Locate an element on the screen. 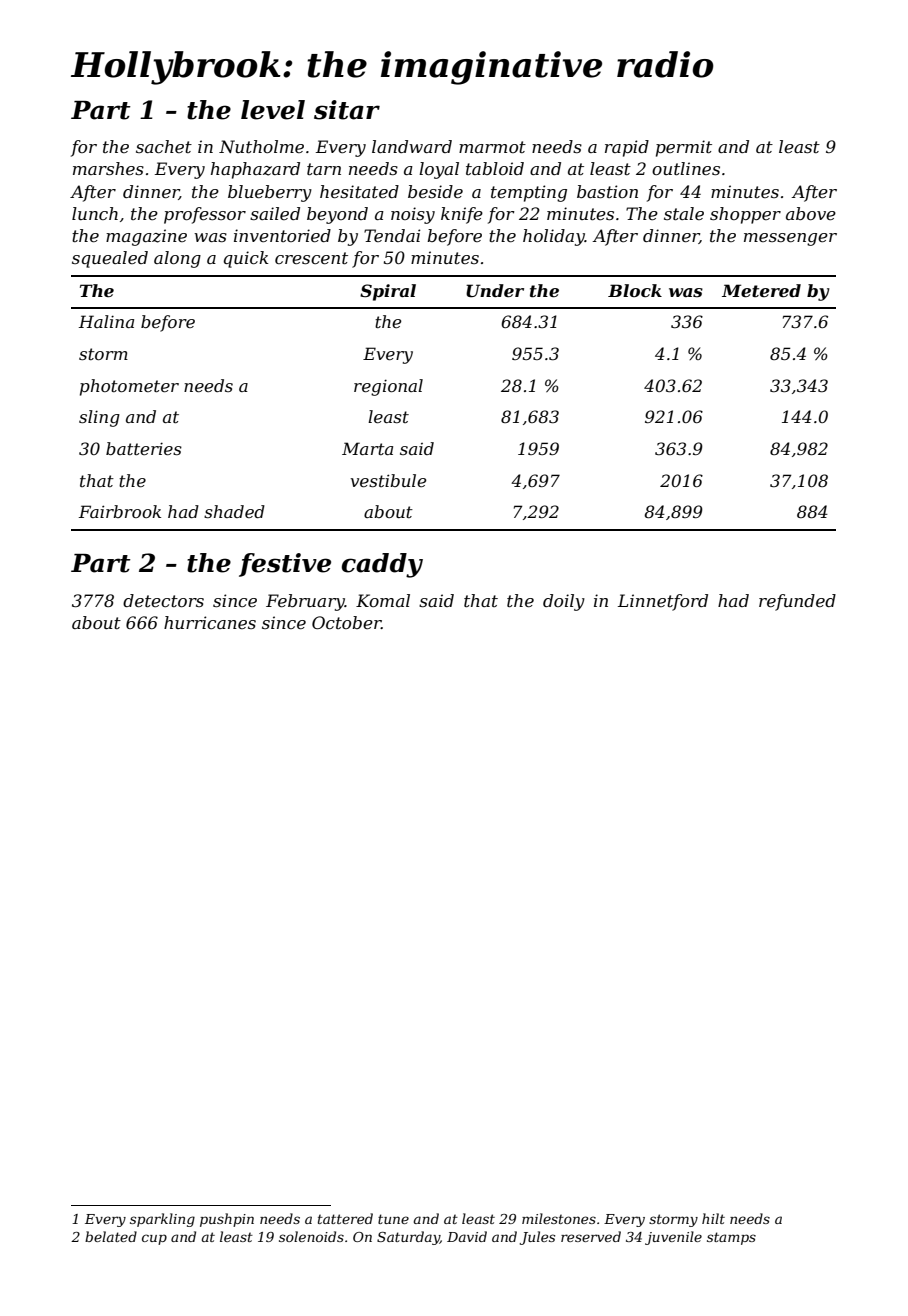 The width and height of the screenshot is (908, 1316). bastion is located at coordinates (607, 191).
